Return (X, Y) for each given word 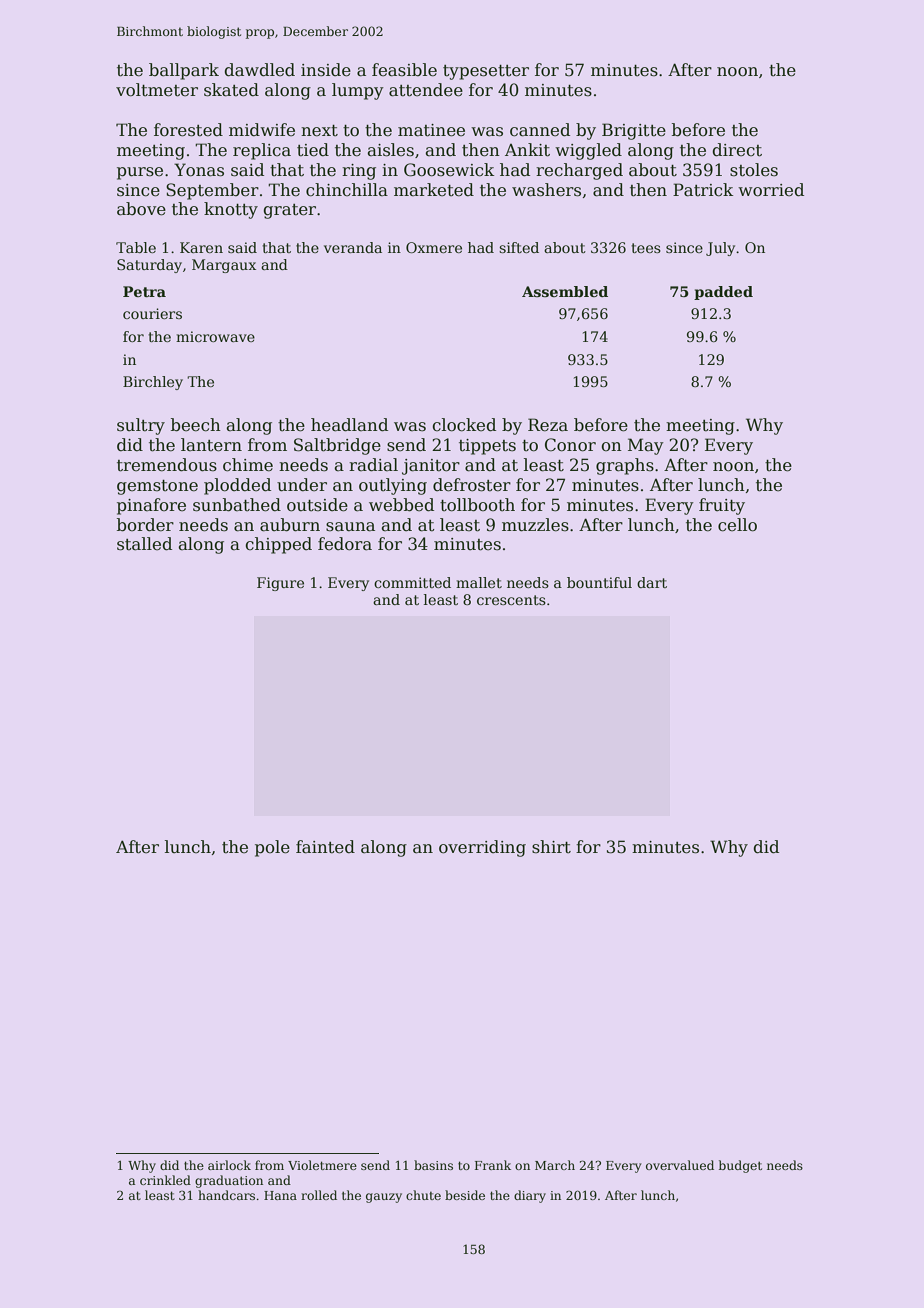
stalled (144, 544)
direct (737, 150)
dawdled (259, 70)
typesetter (486, 72)
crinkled (165, 1180)
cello (737, 525)
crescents (511, 600)
